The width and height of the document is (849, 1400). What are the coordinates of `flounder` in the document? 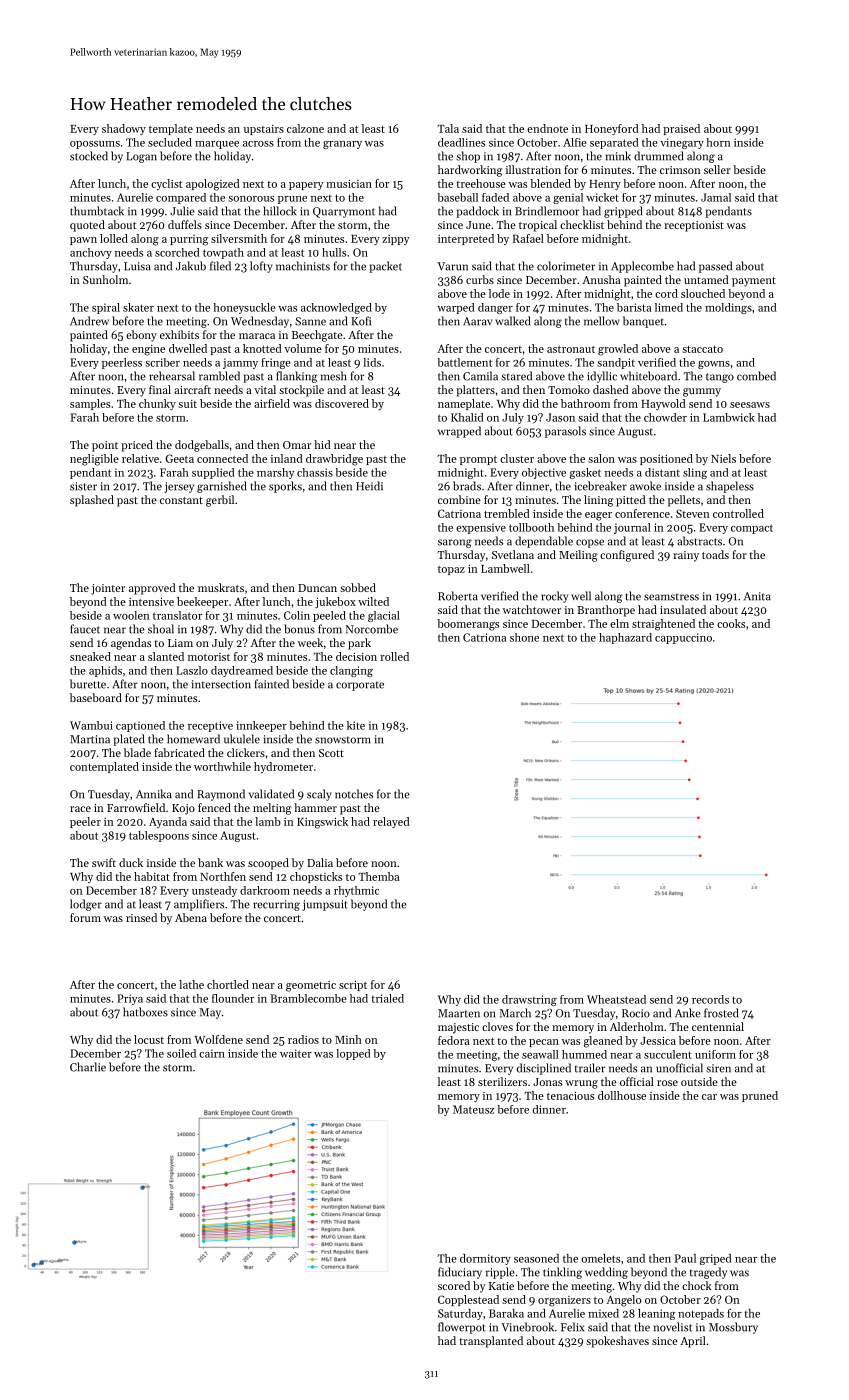 It's located at (233, 998).
